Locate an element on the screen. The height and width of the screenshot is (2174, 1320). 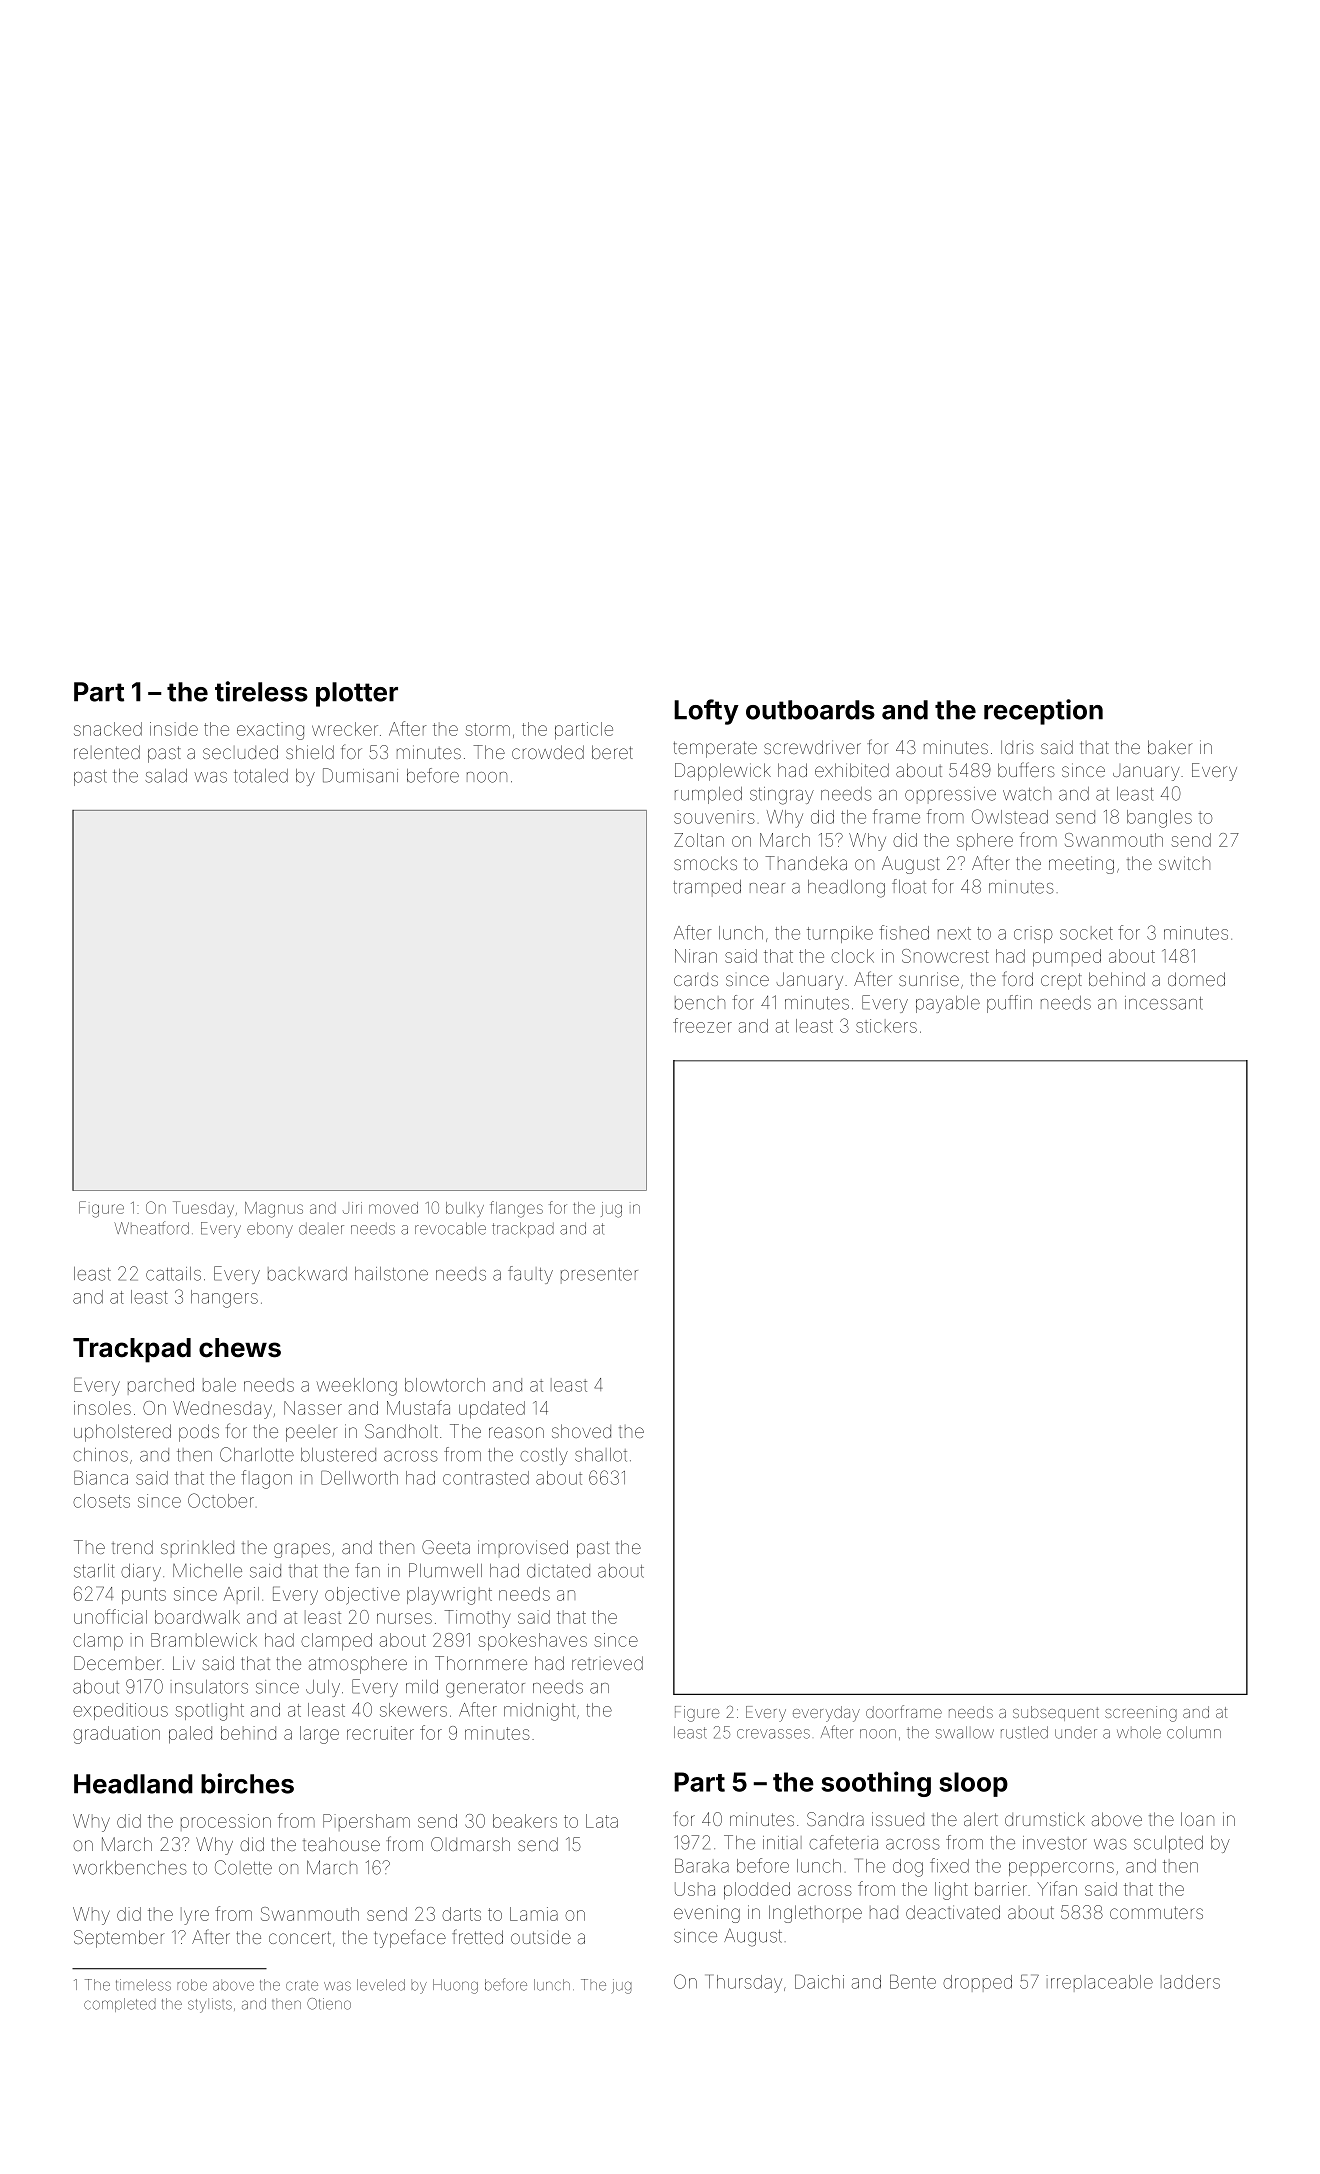
October is located at coordinates (221, 1500).
